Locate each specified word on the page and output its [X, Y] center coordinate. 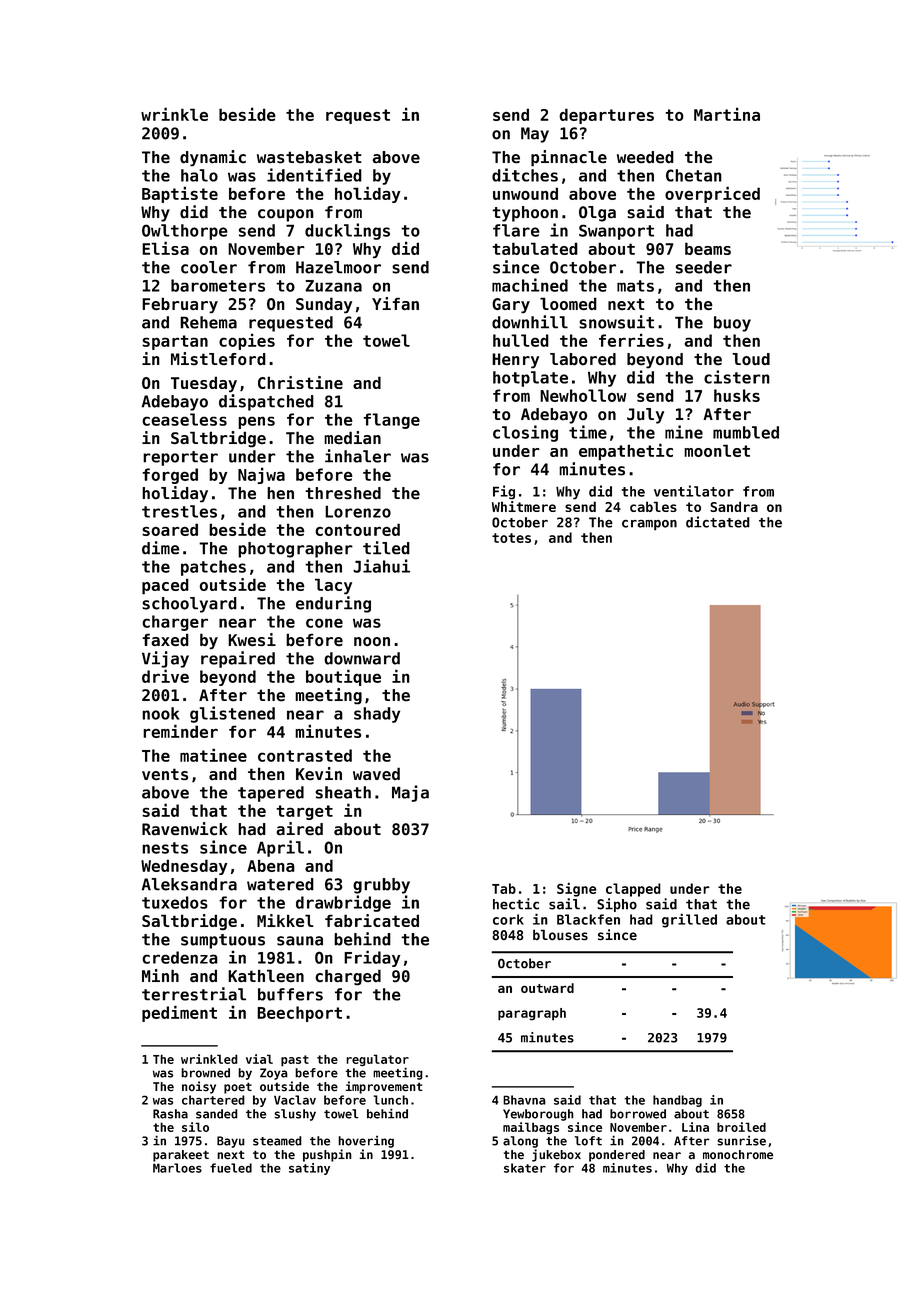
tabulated [535, 248]
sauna [300, 941]
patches [213, 568]
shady [377, 715]
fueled [231, 1168]
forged [170, 476]
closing [525, 433]
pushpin [327, 1155]
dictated [718, 522]
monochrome [738, 1155]
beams [708, 248]
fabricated [372, 920]
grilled [689, 920]
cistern [737, 377]
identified [314, 175]
